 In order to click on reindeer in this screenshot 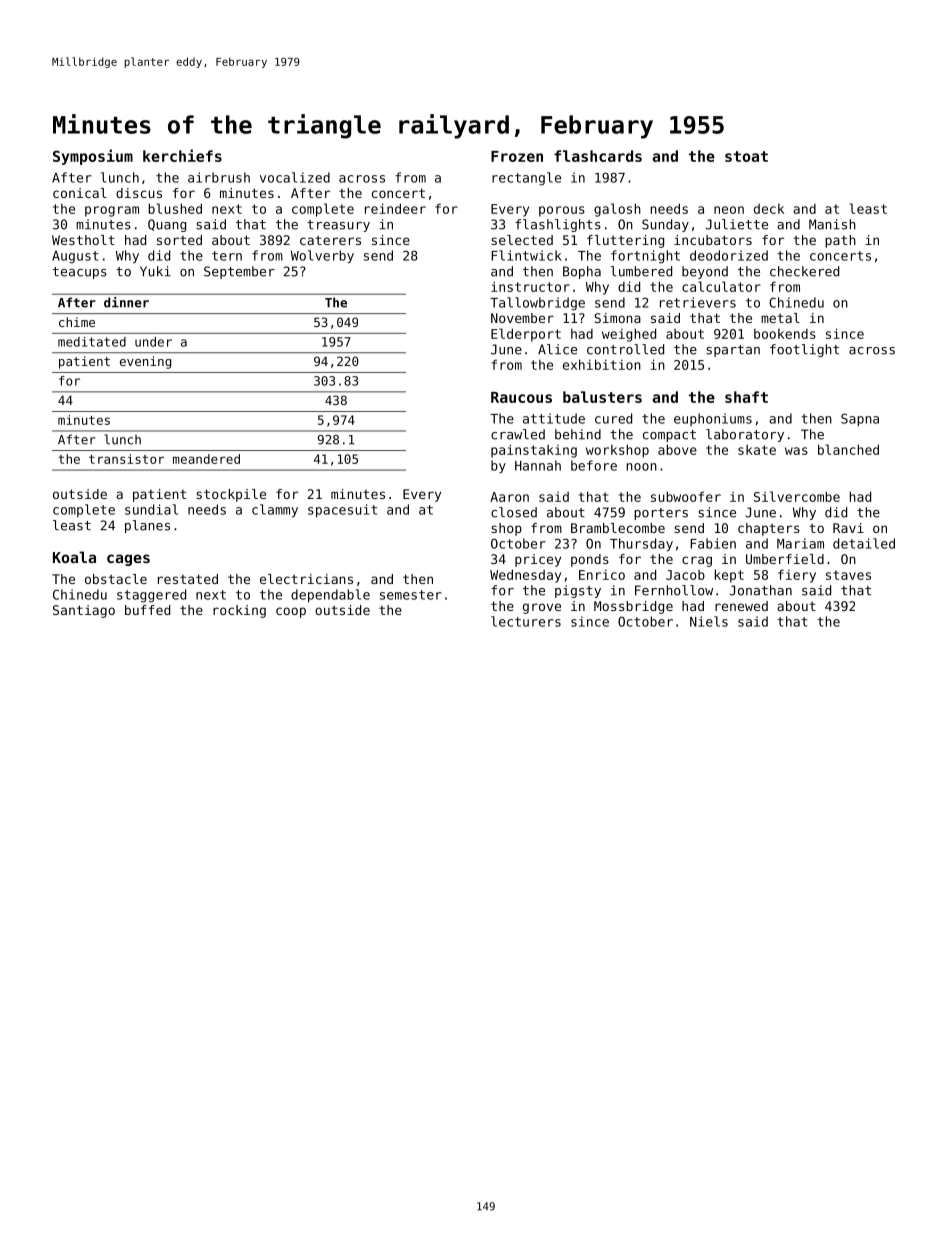, I will do `click(395, 208)`.
